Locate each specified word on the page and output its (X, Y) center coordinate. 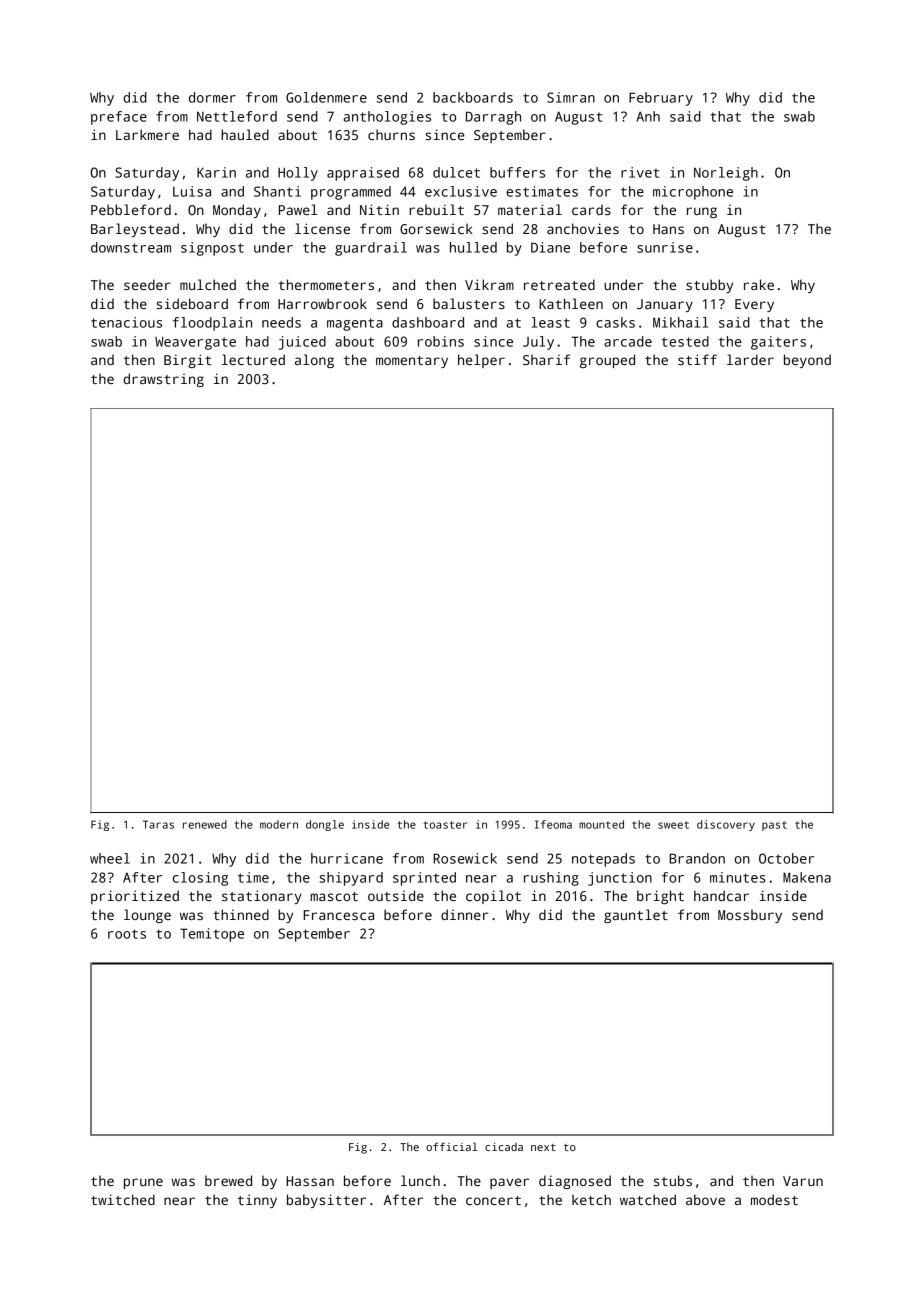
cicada (504, 1147)
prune (143, 1183)
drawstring (163, 380)
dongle (325, 825)
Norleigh (726, 174)
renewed (205, 824)
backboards (473, 97)
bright (660, 897)
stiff (697, 359)
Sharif (546, 359)
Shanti (277, 191)
